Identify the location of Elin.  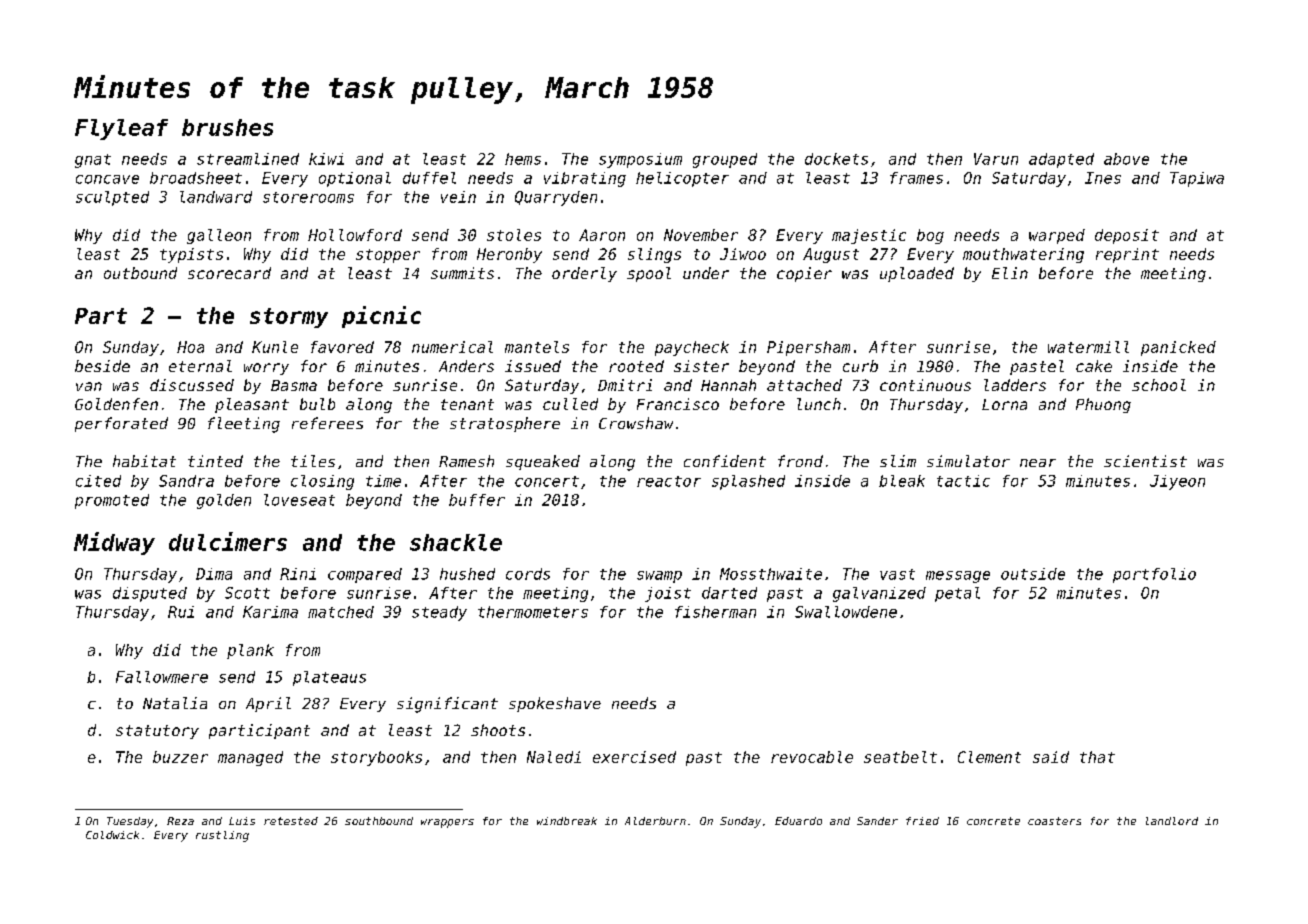
(1010, 273).
